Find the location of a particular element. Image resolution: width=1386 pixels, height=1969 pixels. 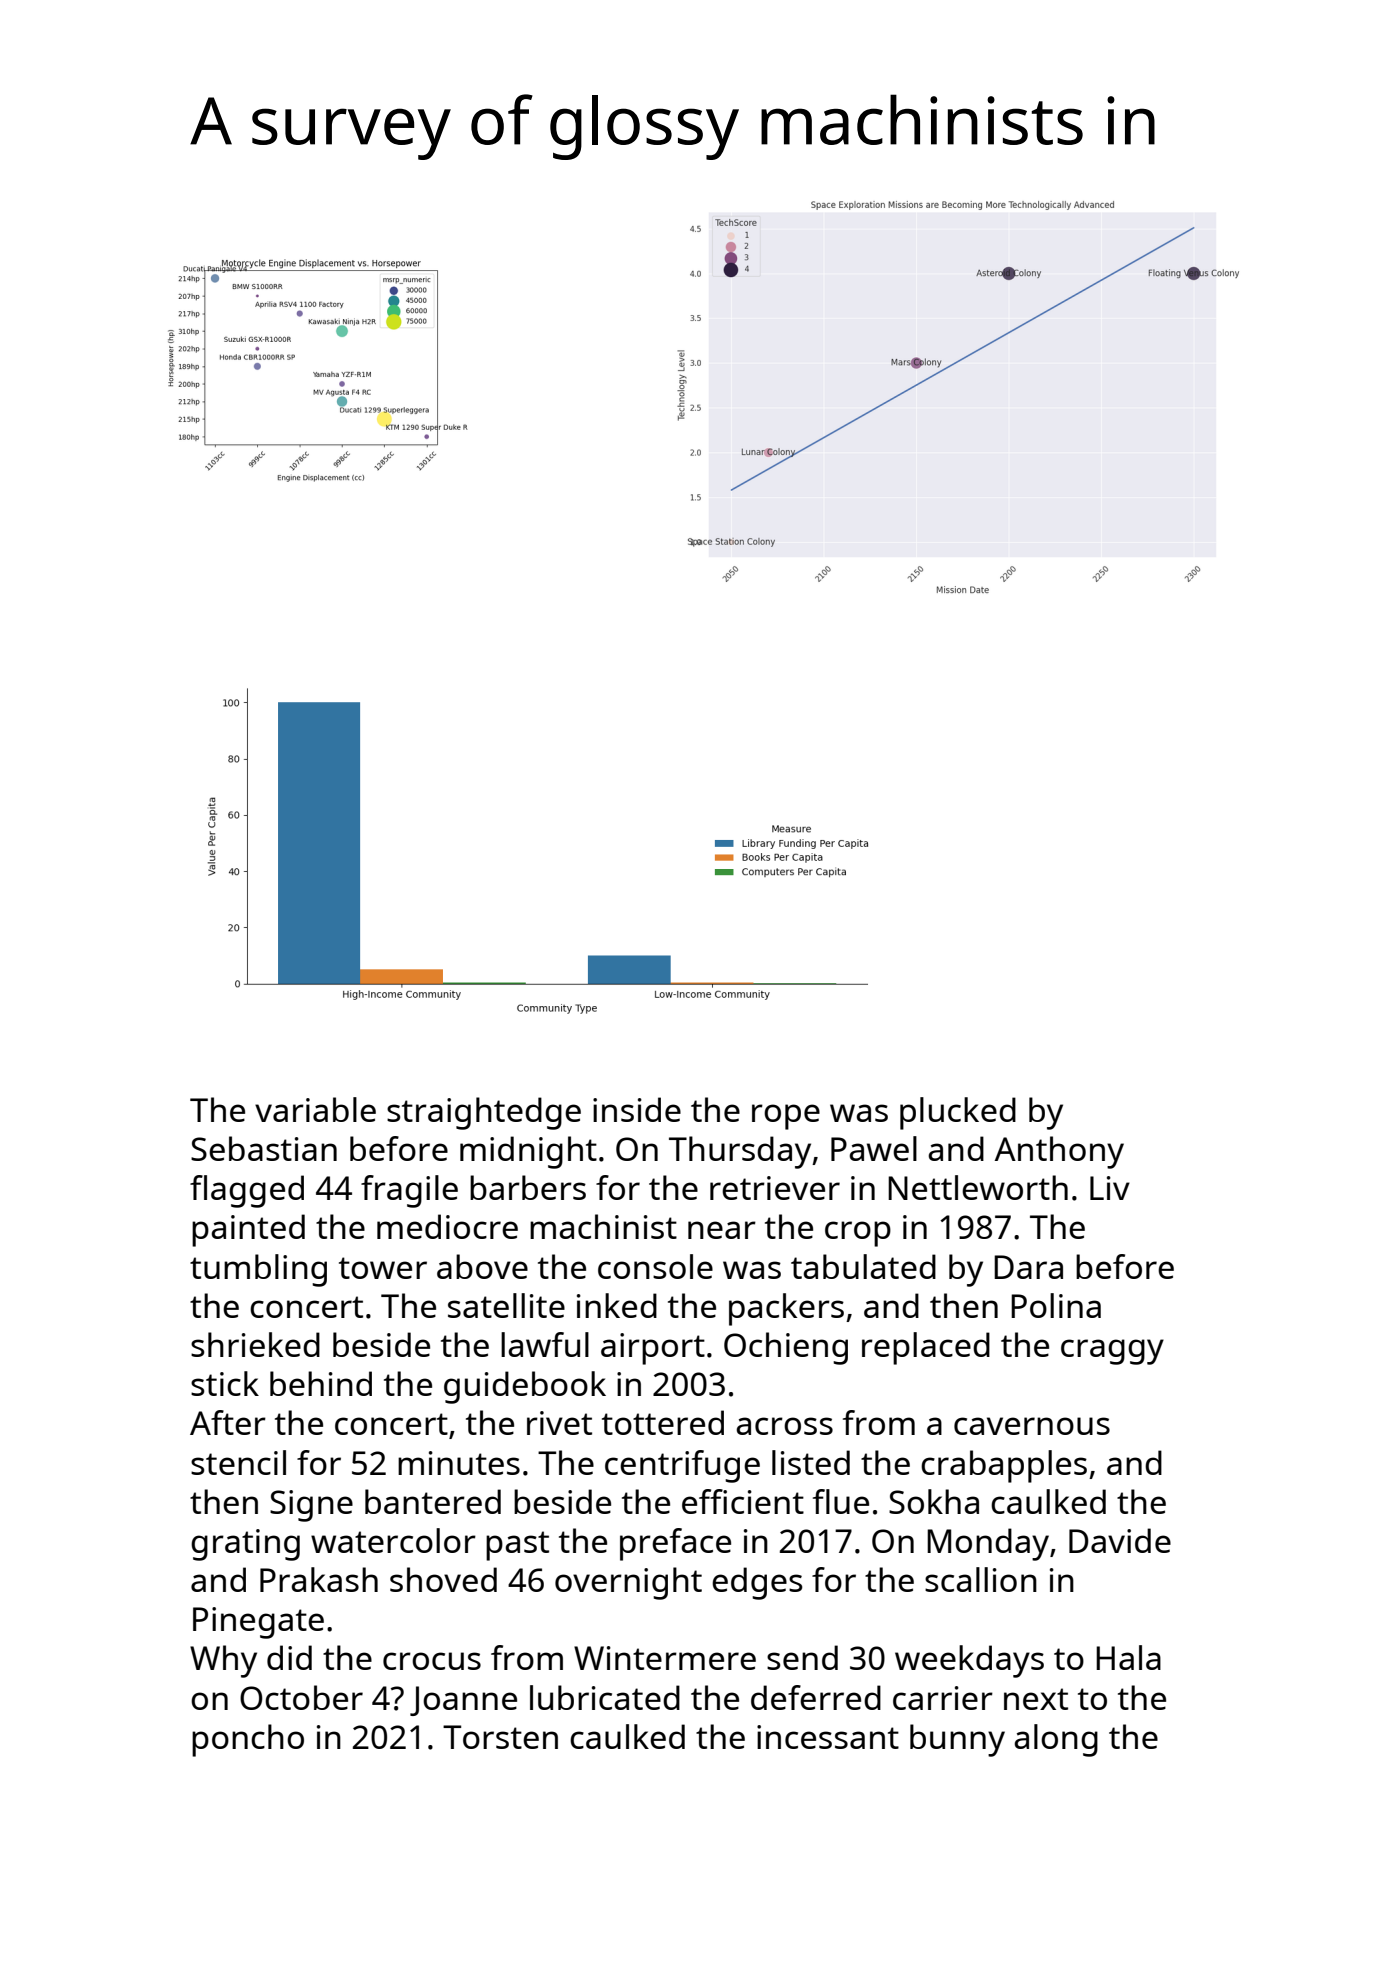

plucked is located at coordinates (958, 1113).
